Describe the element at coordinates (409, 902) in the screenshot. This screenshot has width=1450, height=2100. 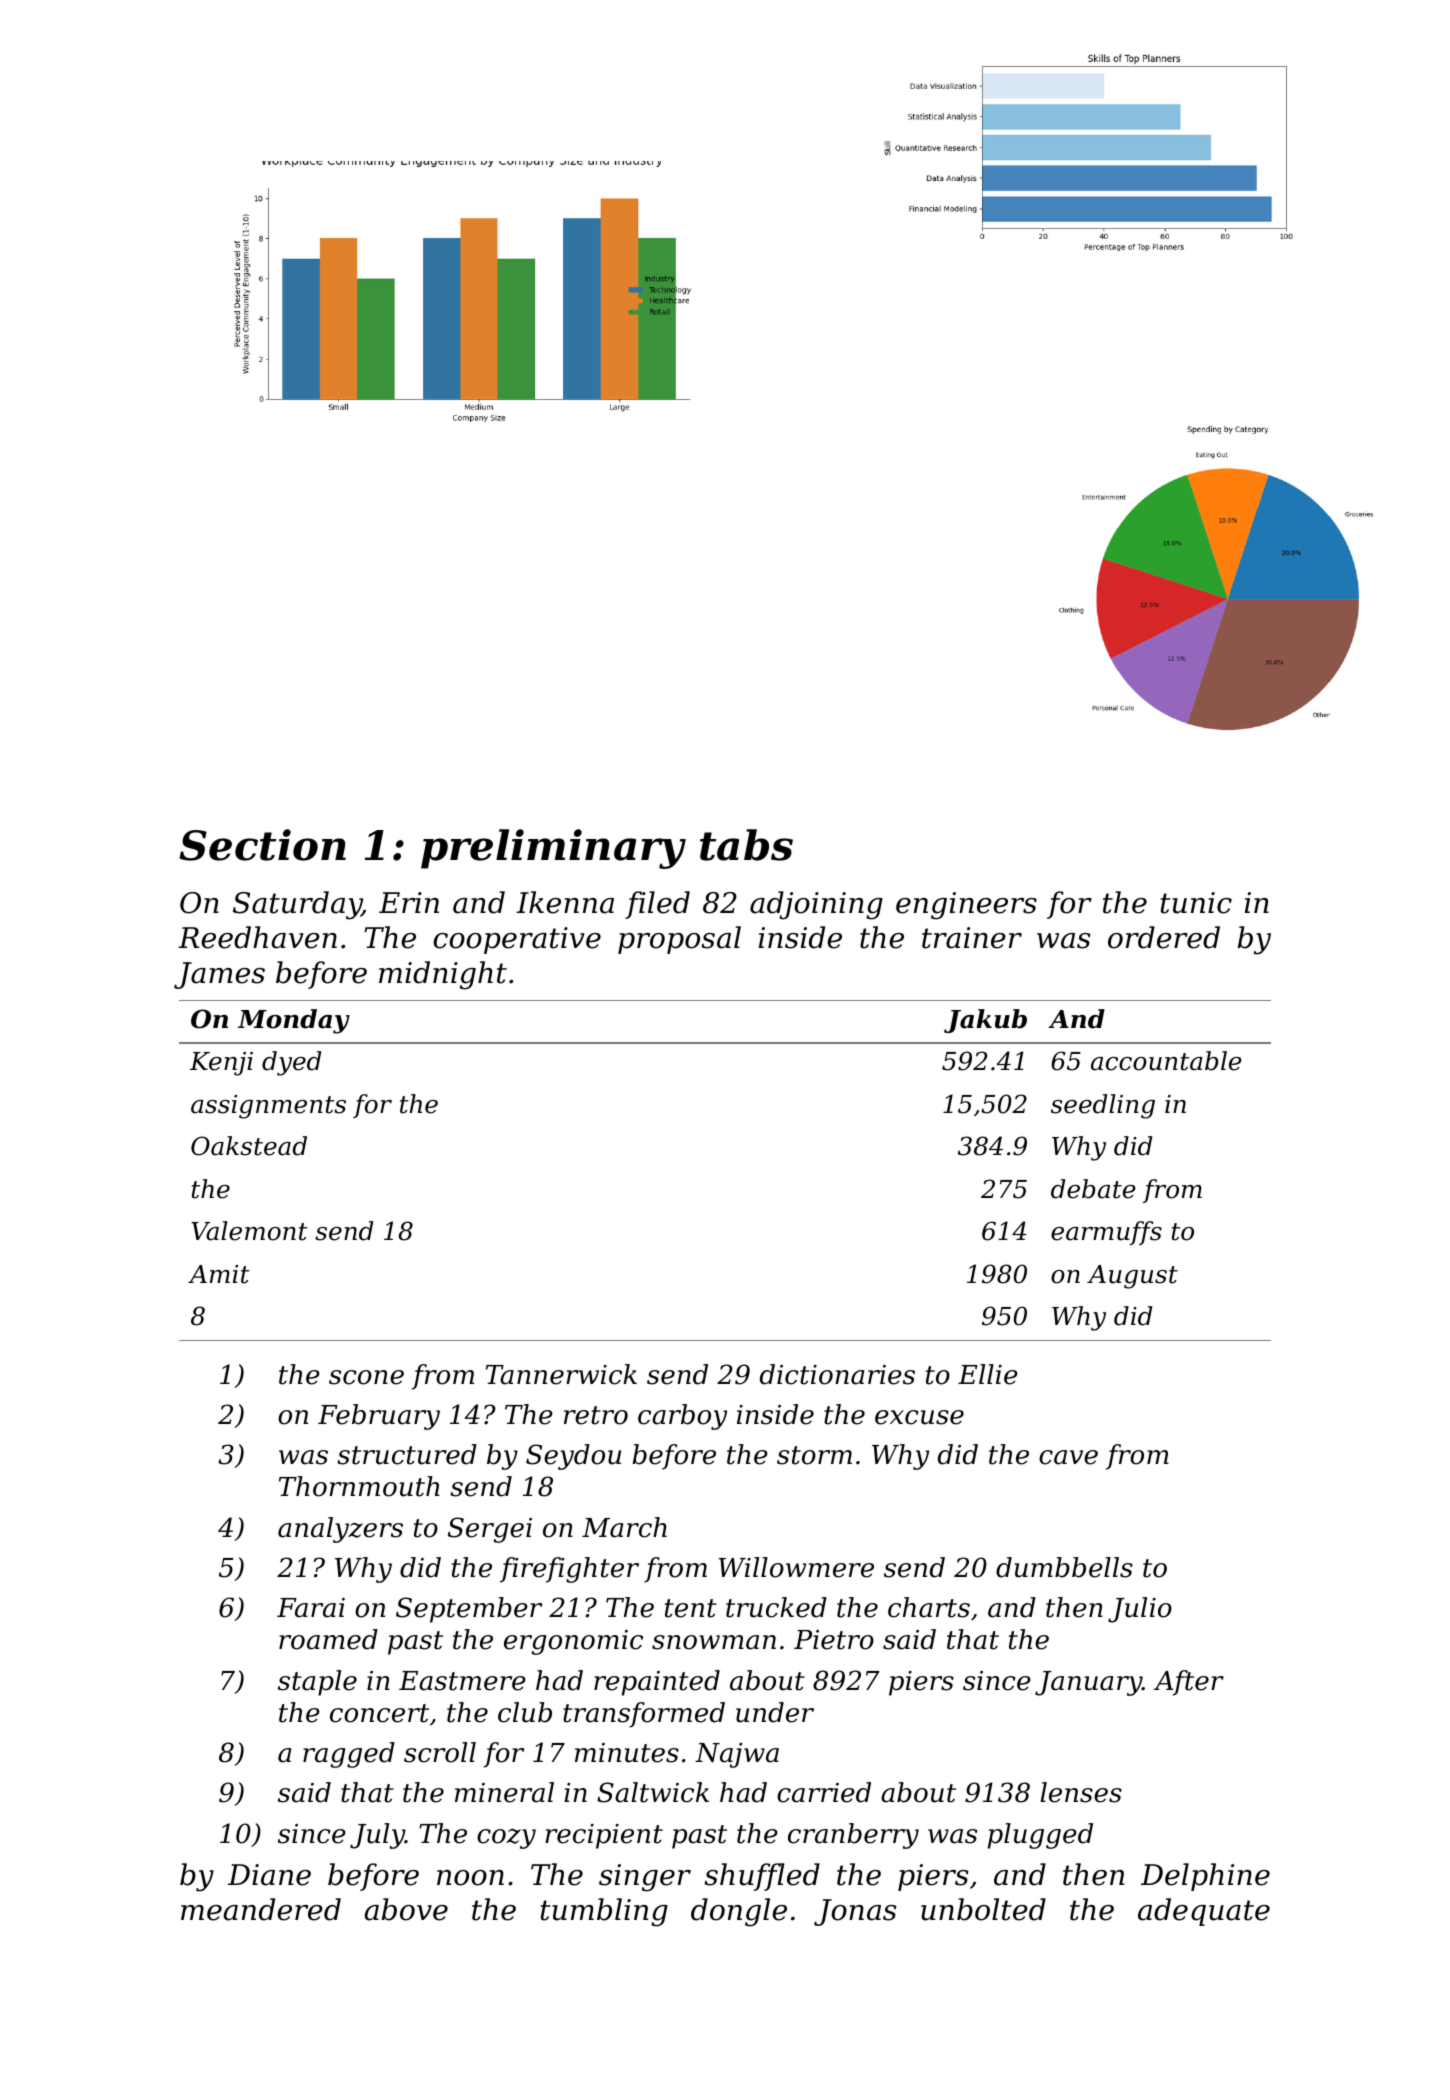
I see `Erin` at that location.
